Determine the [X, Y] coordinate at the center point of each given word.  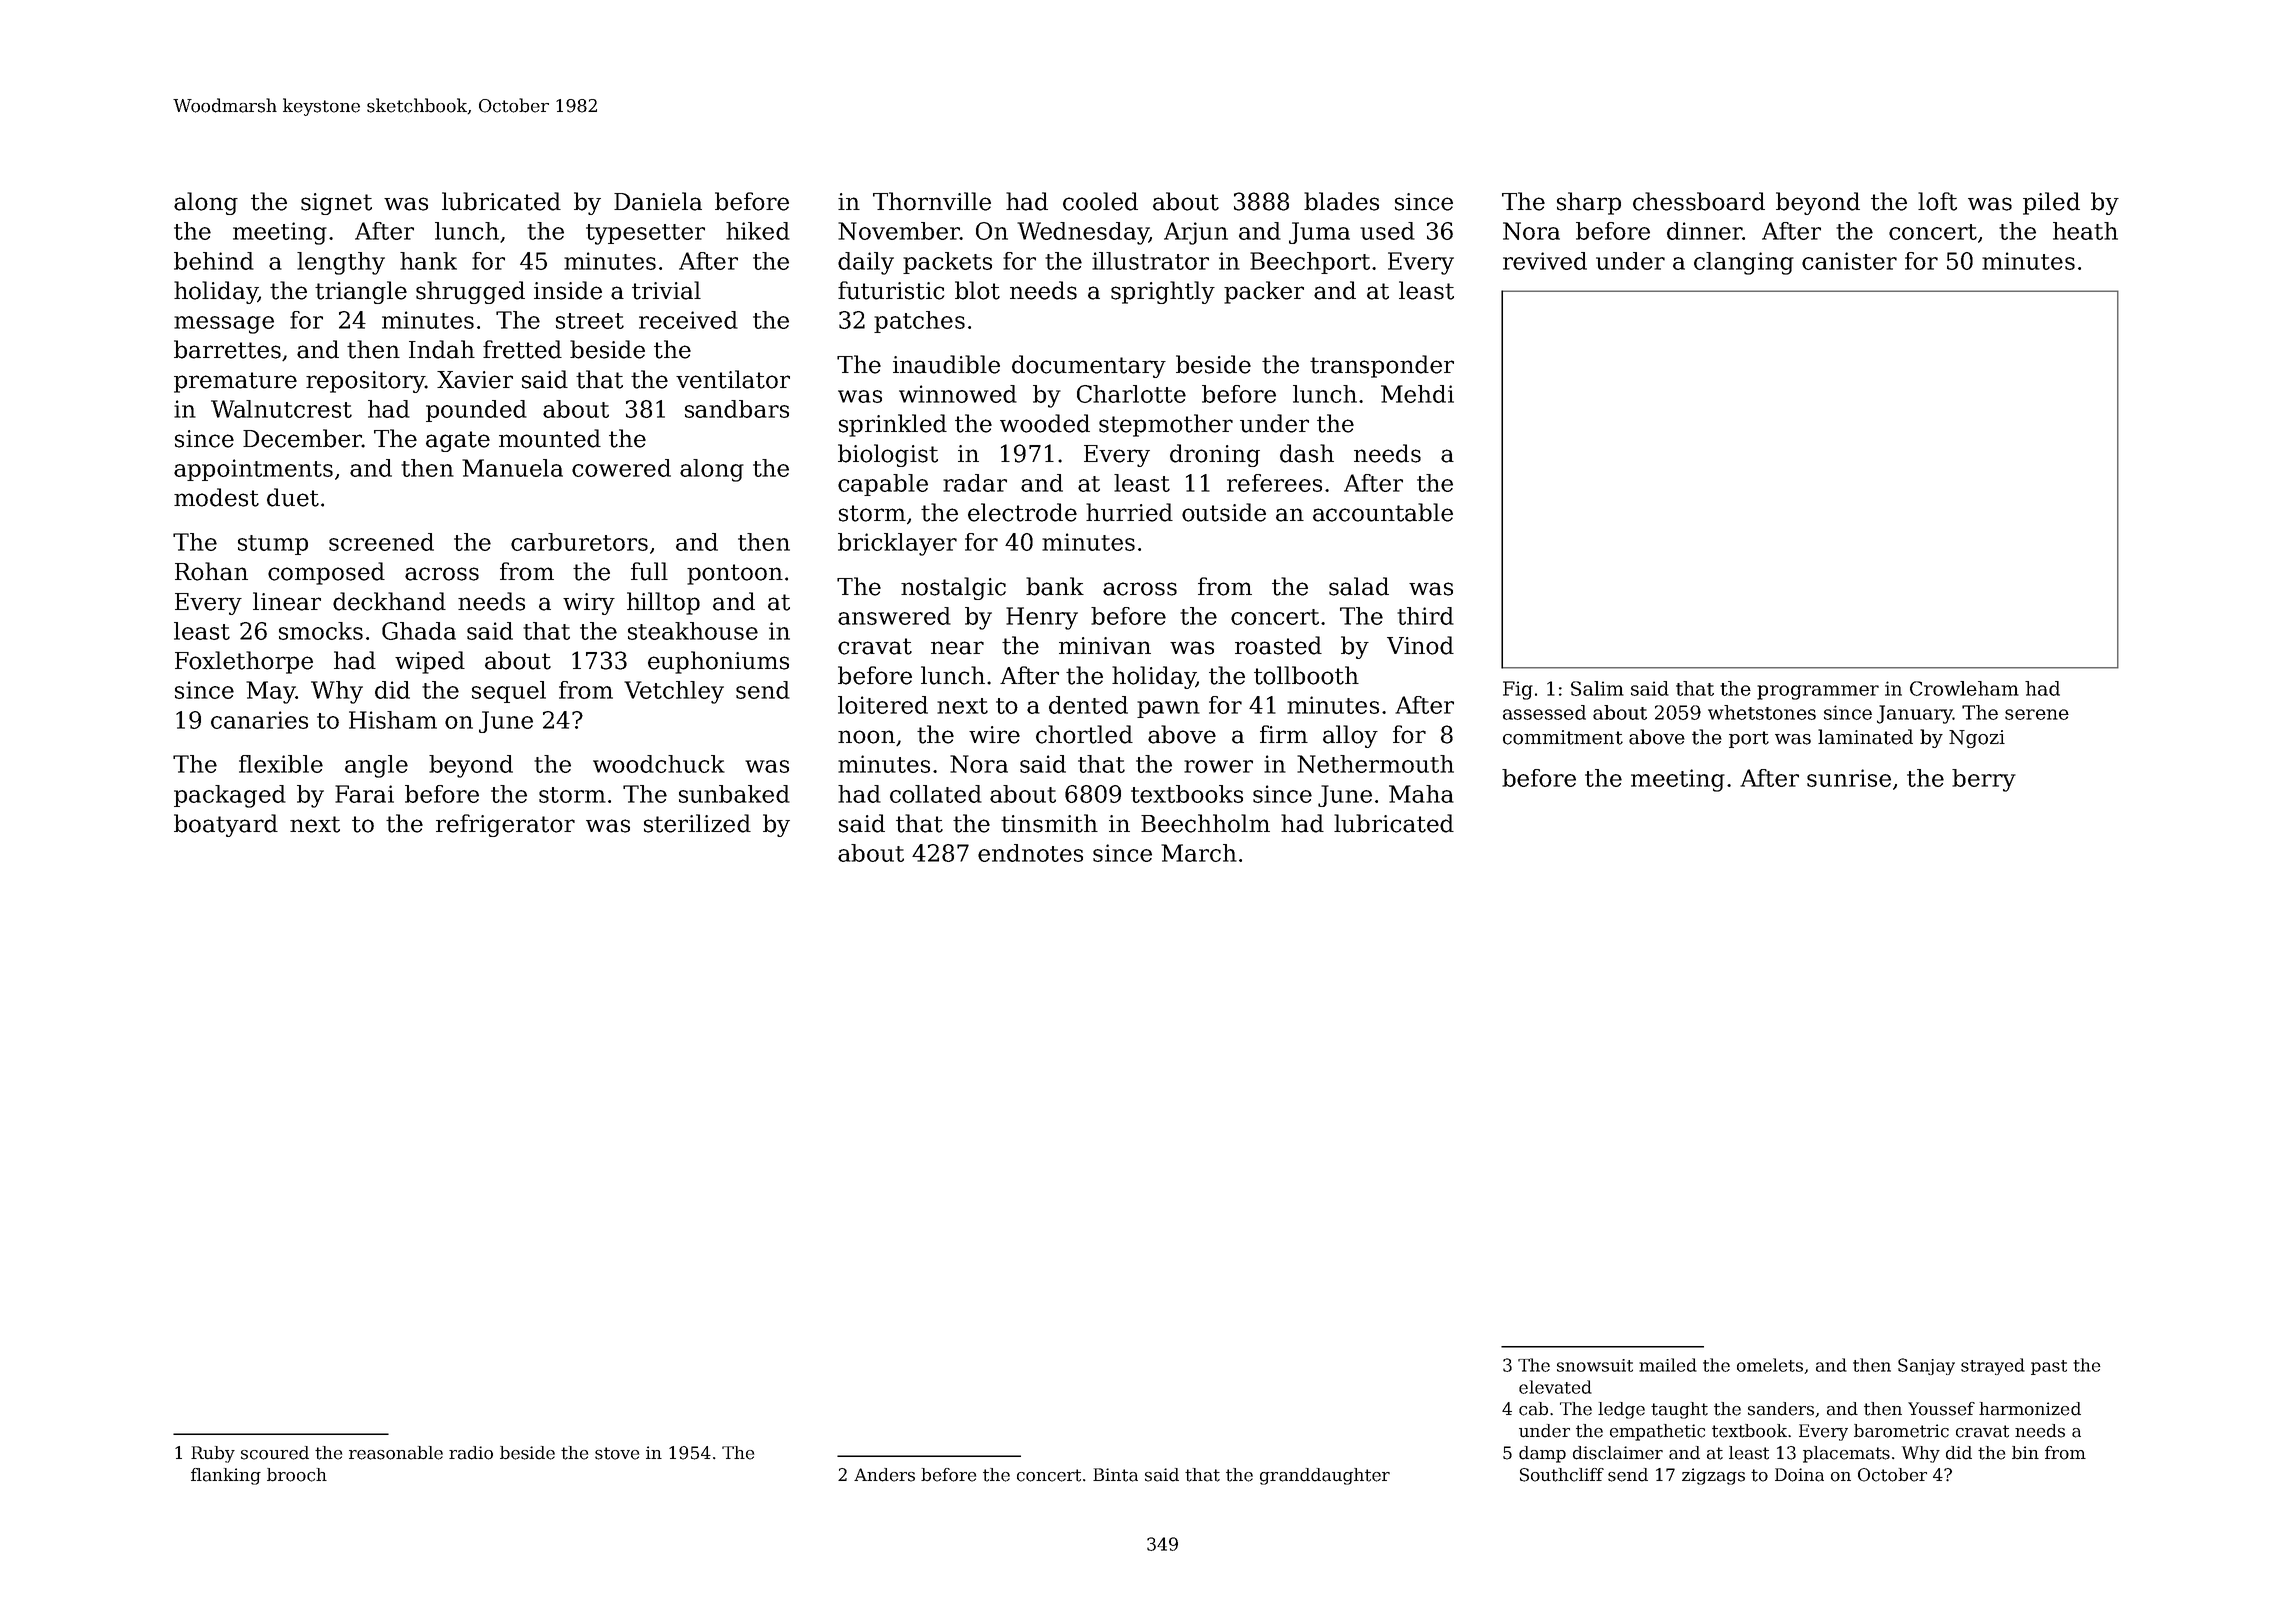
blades [1341, 201]
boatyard [226, 825]
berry [1984, 780]
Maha [1421, 794]
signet [336, 204]
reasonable [396, 1453]
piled [2051, 203]
